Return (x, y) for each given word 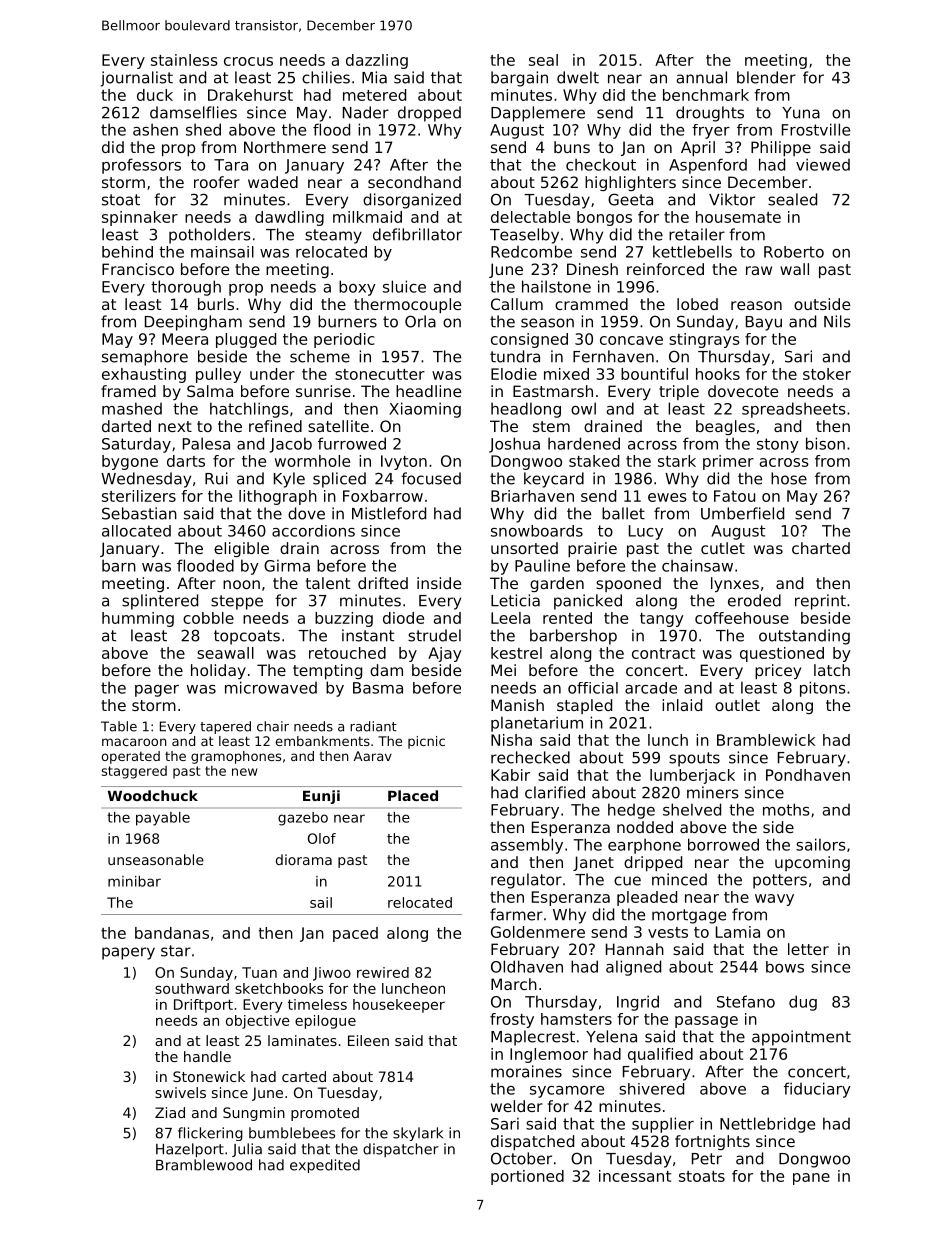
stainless (184, 60)
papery (128, 953)
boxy (357, 288)
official (593, 688)
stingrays (704, 340)
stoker (827, 374)
